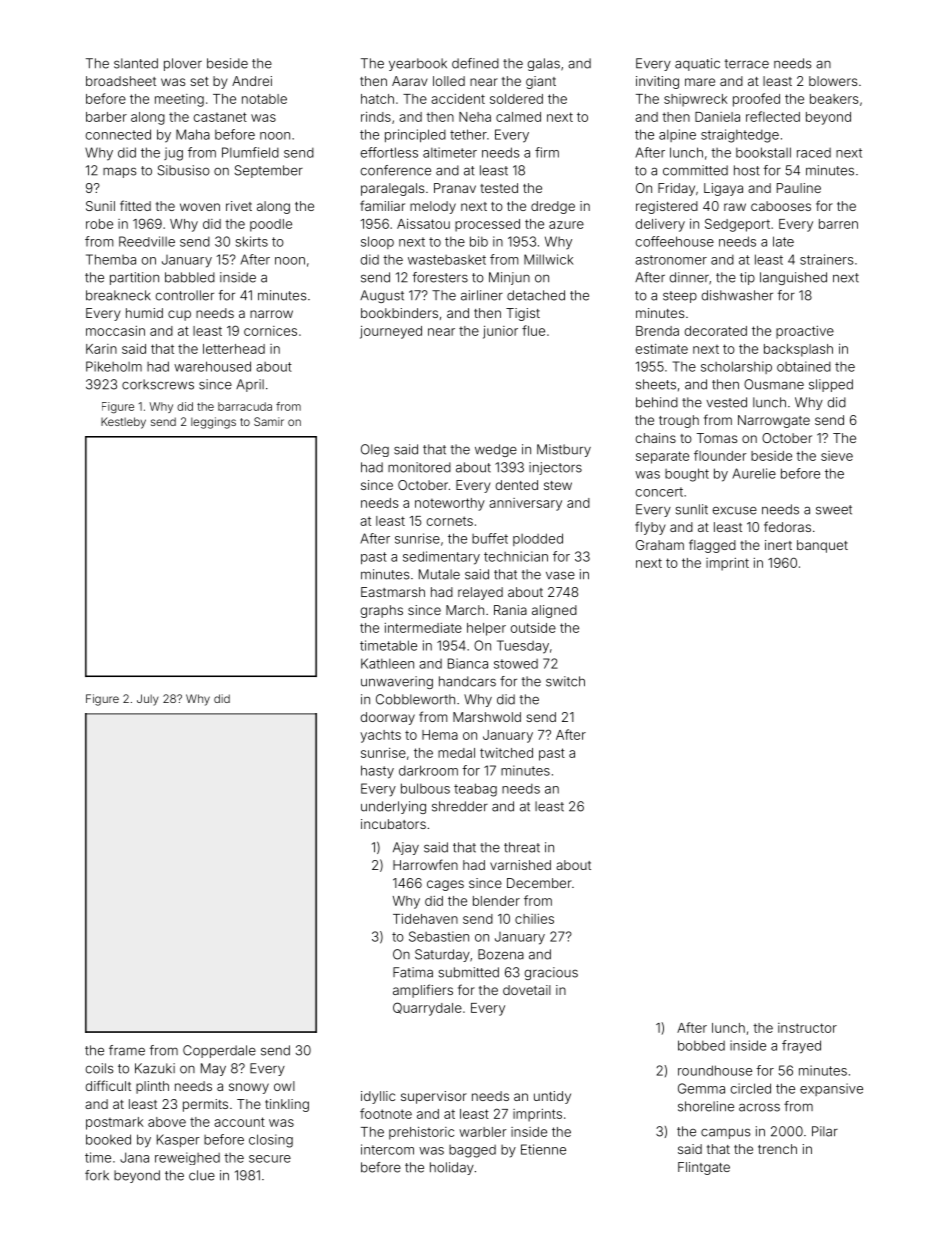 Image resolution: width=952 pixels, height=1233 pixels. What do you see at coordinates (704, 1168) in the screenshot?
I see `Flintgate` at bounding box center [704, 1168].
